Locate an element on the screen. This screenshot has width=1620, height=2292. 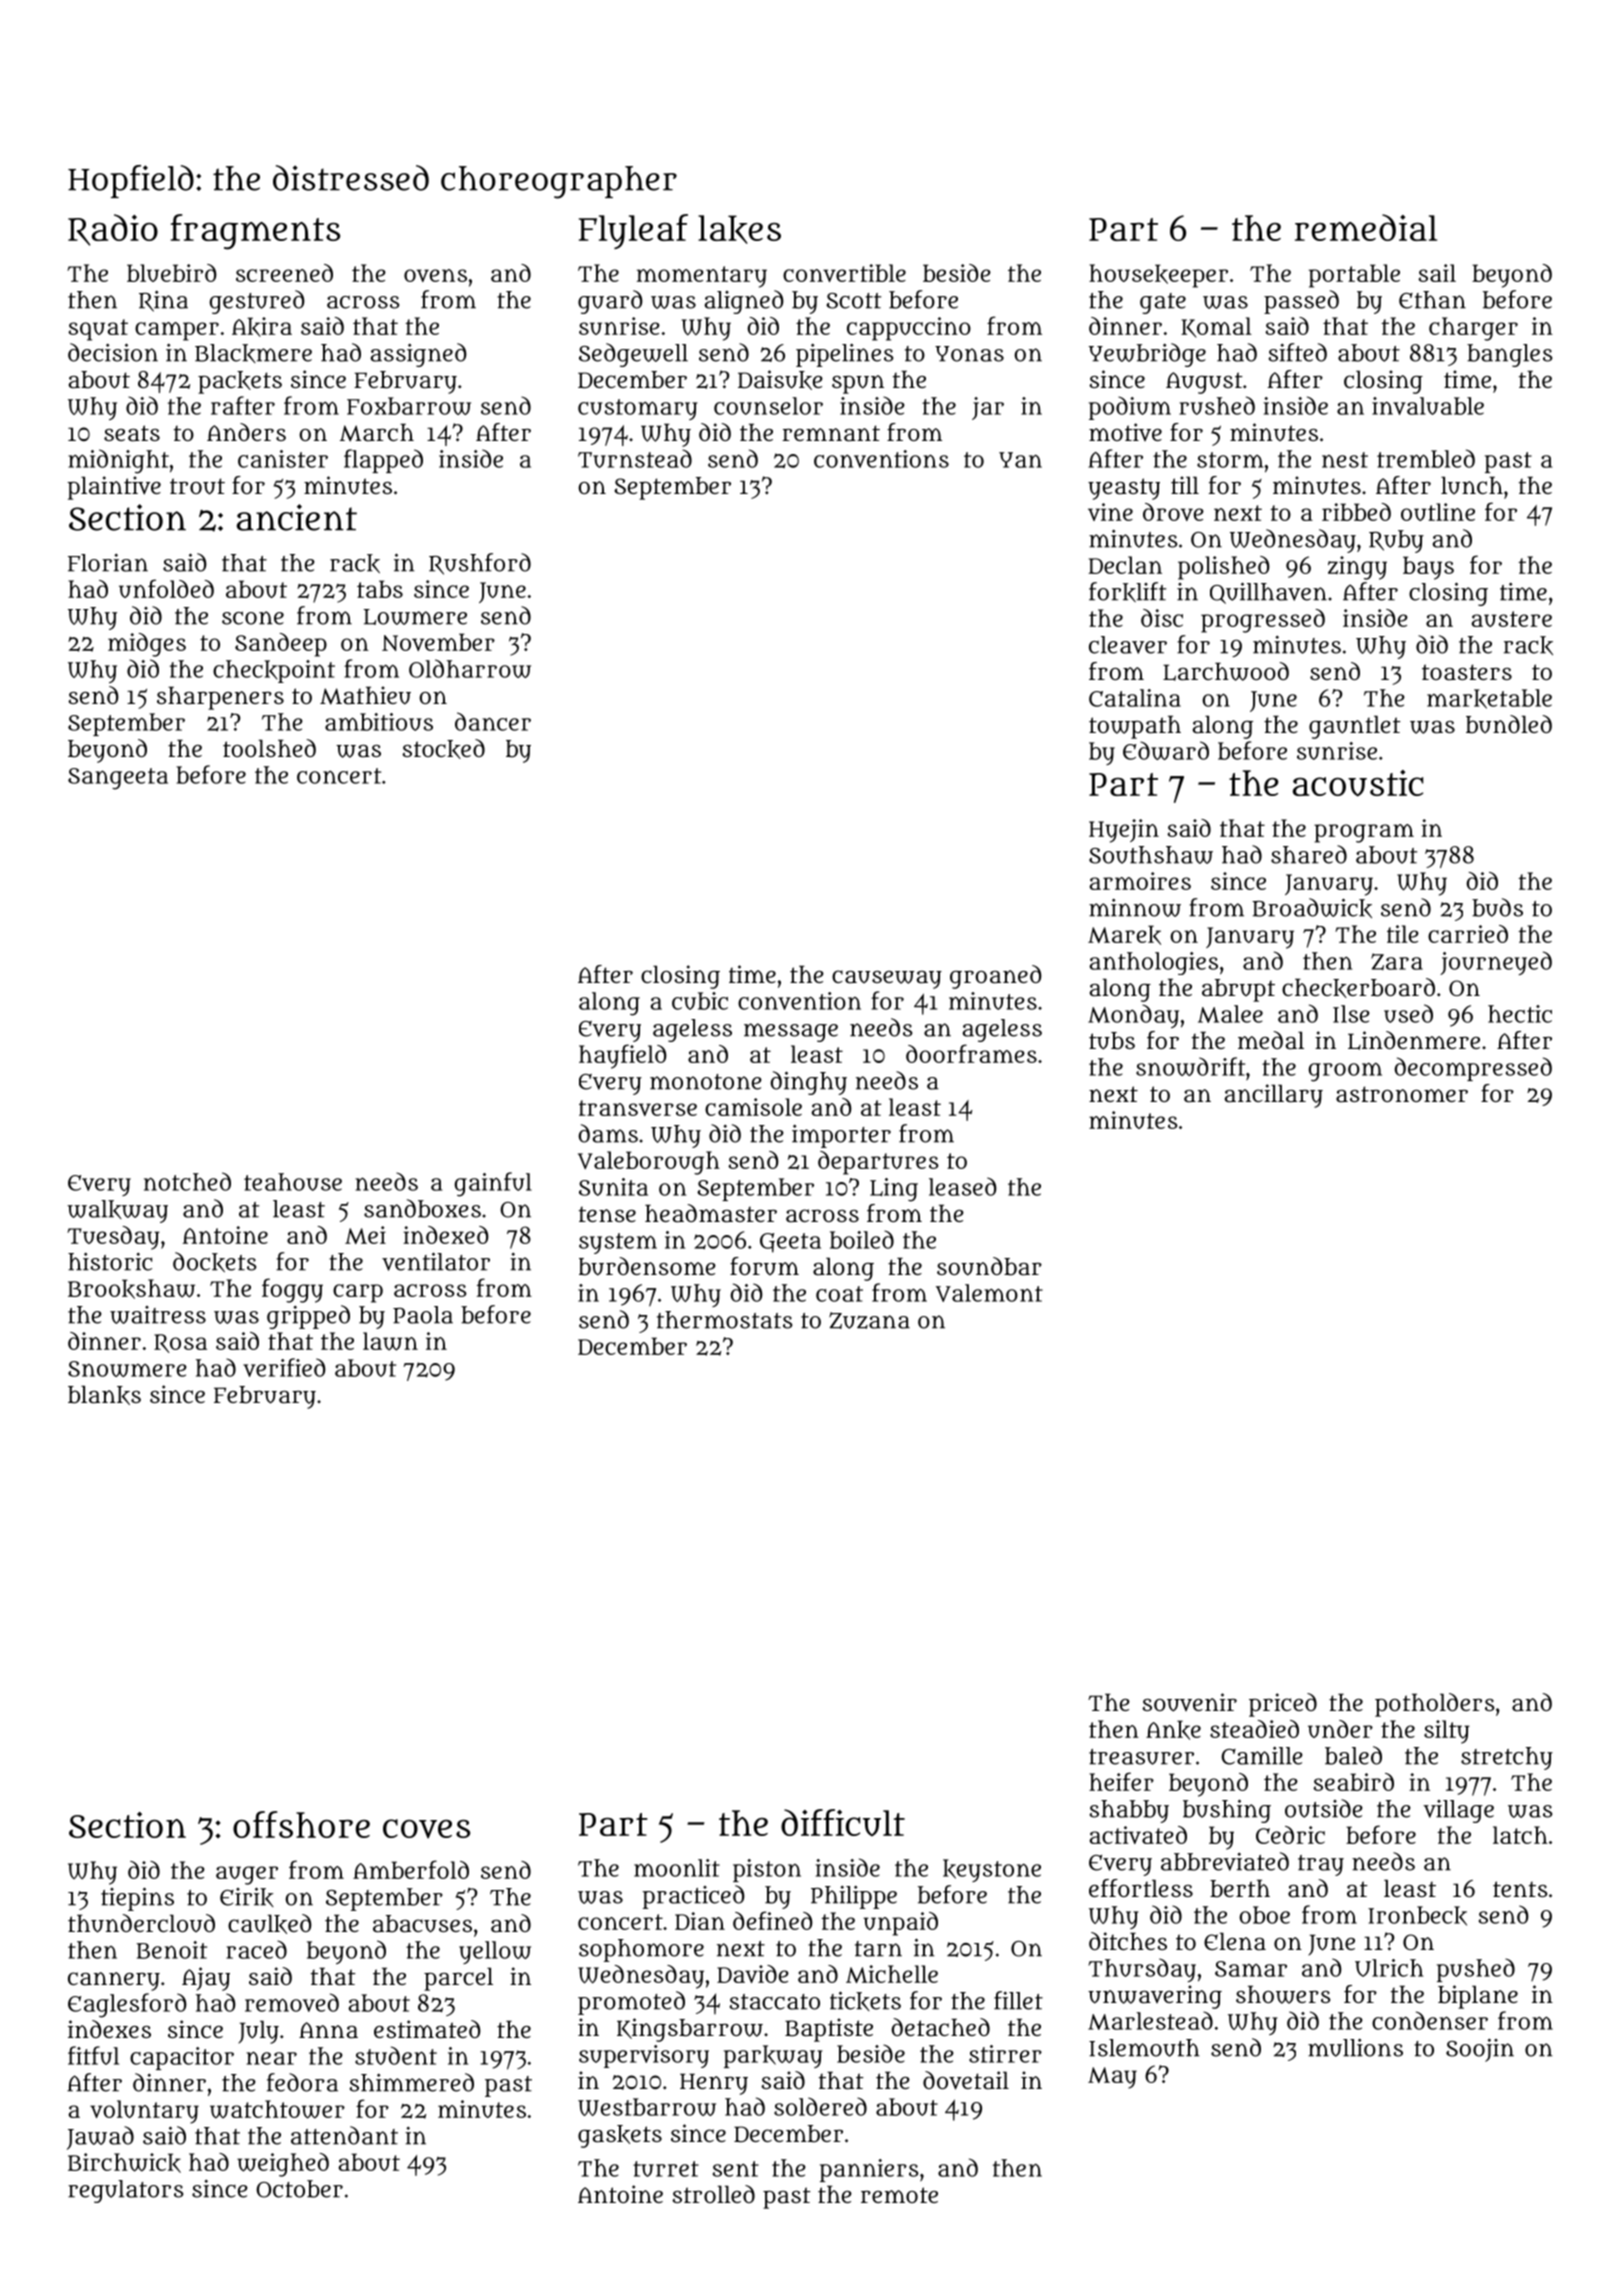
bundled is located at coordinates (1509, 724).
